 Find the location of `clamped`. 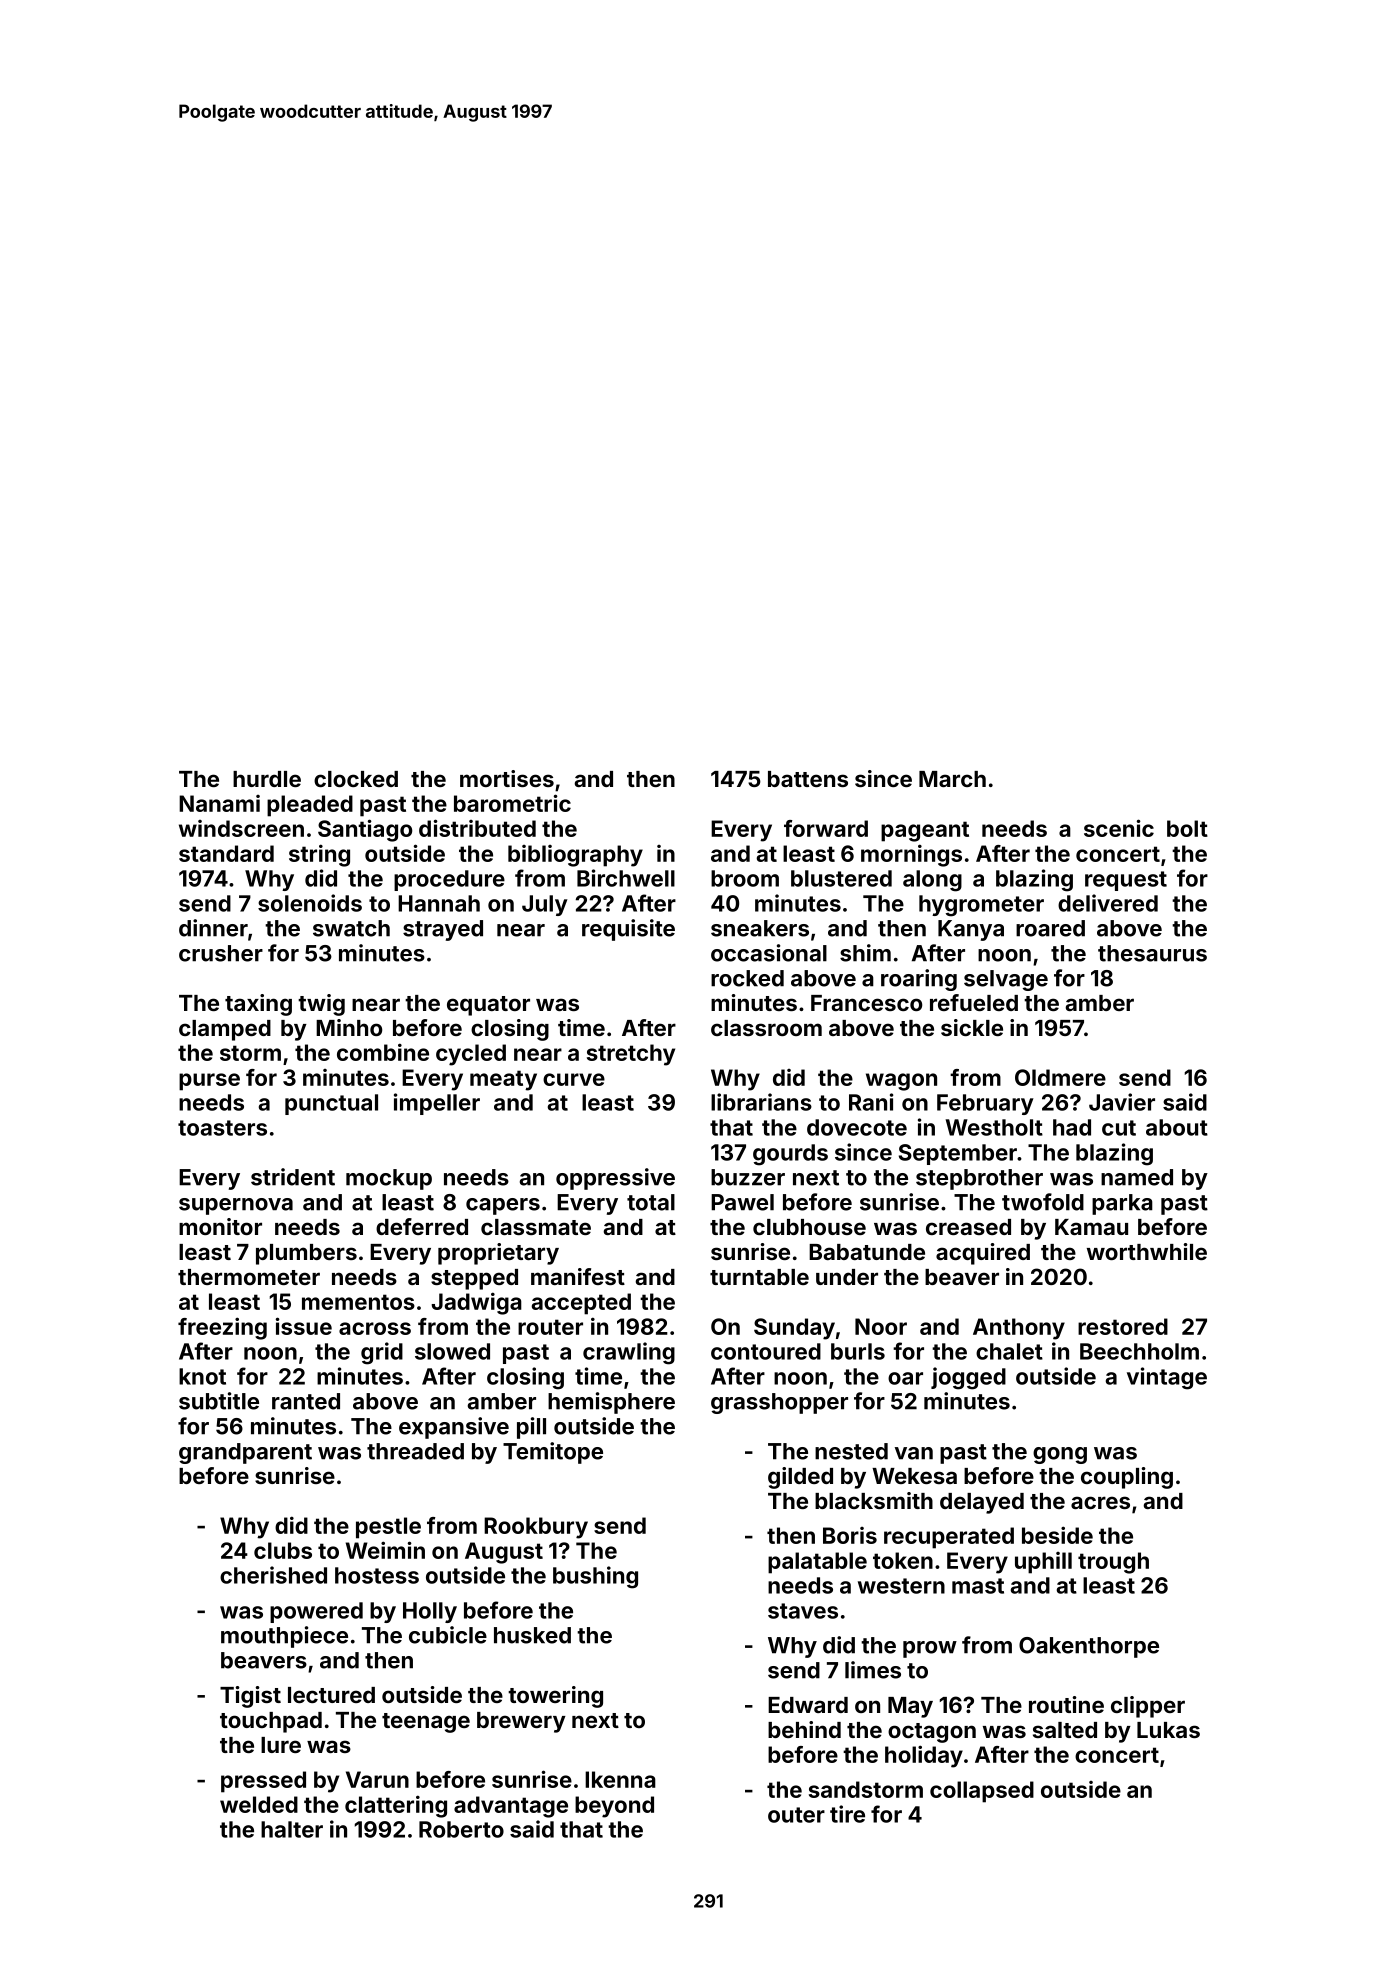

clamped is located at coordinates (225, 1030).
